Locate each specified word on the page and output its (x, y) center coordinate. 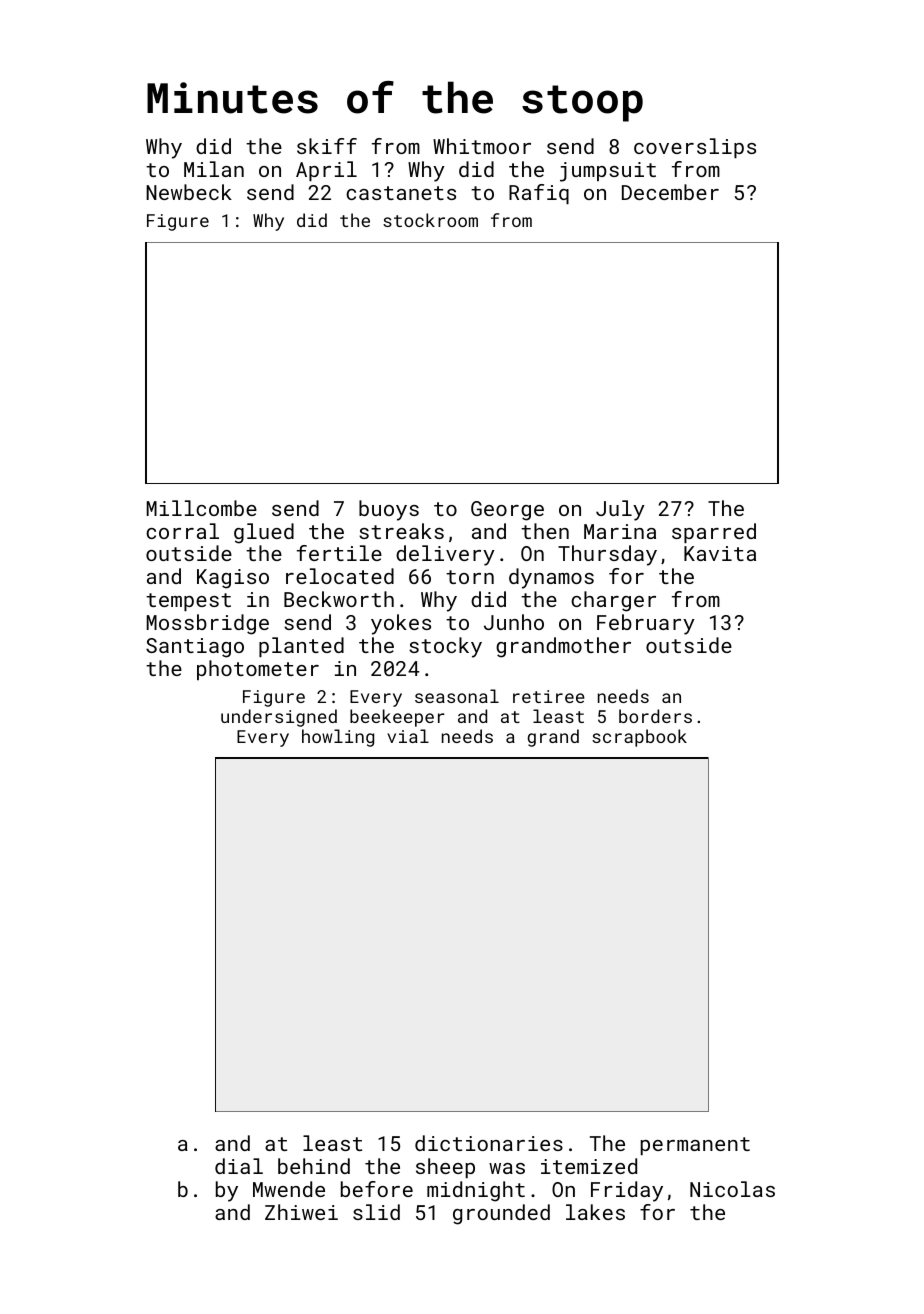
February (646, 624)
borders (655, 716)
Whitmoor (482, 146)
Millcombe (202, 508)
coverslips (695, 148)
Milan (214, 169)
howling (338, 738)
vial (408, 736)
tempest (188, 602)
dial (239, 1166)
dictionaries (489, 1143)
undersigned (279, 718)
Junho (514, 622)
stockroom (430, 220)
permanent (695, 1146)
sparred (714, 533)
